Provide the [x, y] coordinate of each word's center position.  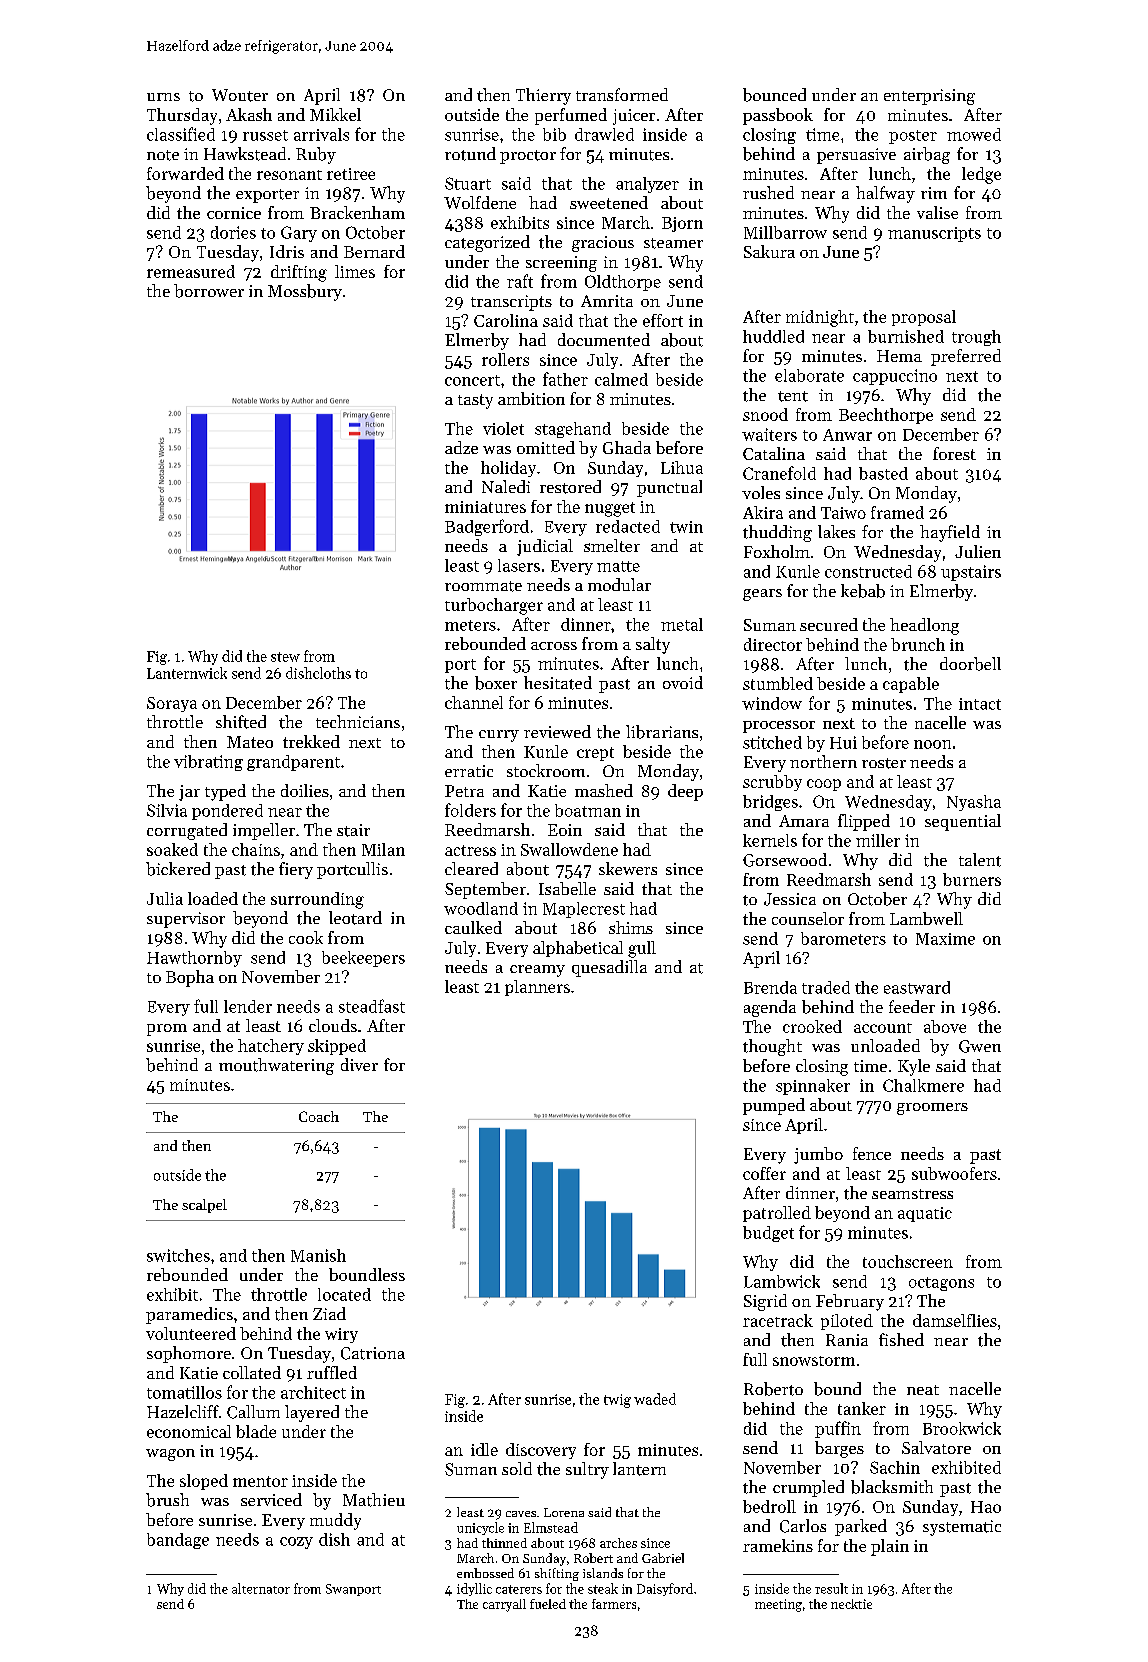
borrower [209, 291]
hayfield [950, 533]
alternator [261, 1588]
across [554, 646]
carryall [504, 1605]
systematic [962, 1528]
